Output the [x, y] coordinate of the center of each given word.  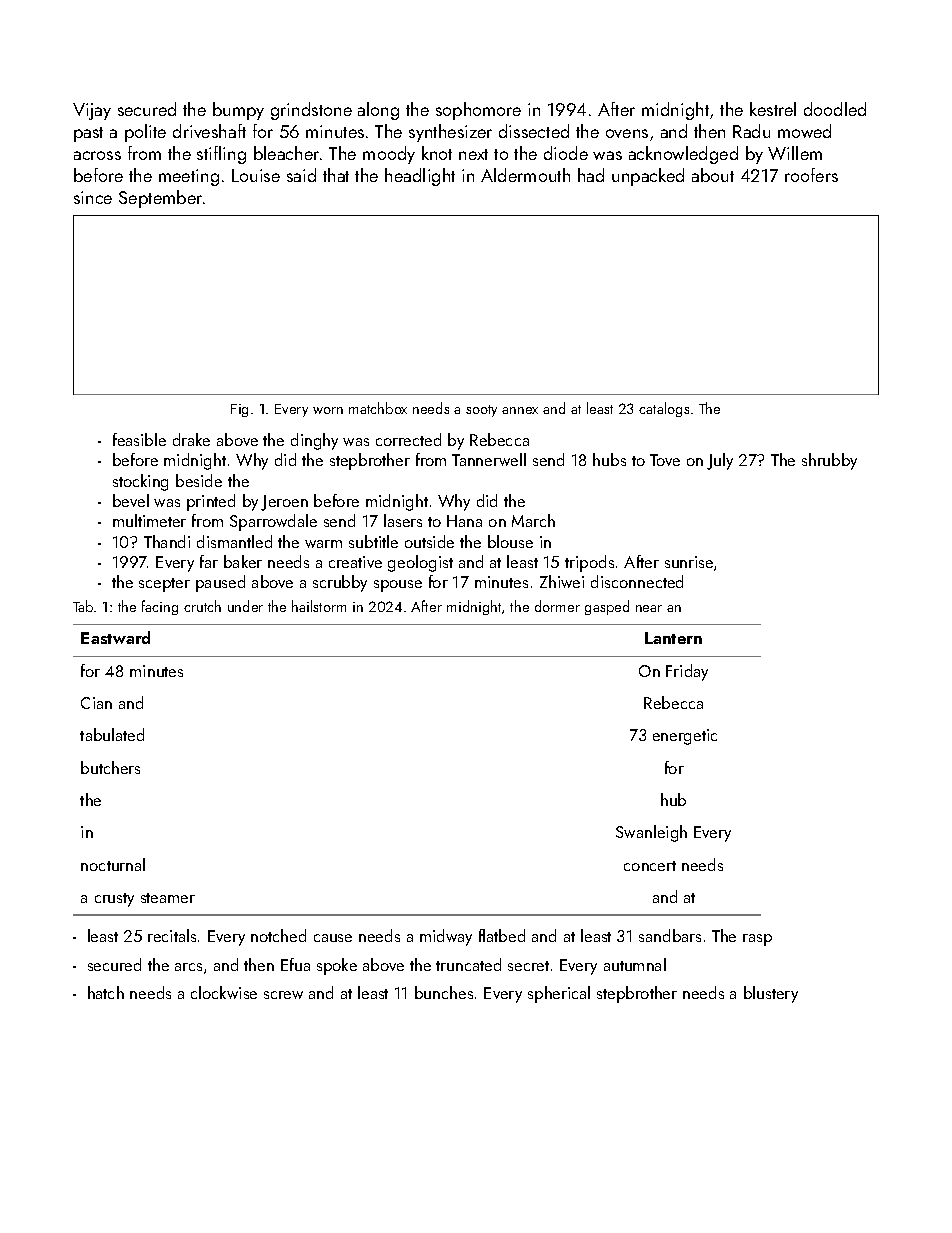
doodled [835, 109]
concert [650, 866]
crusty [114, 900]
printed [211, 502]
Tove [665, 460]
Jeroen [284, 503]
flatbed [502, 935]
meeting [189, 177]
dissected [534, 131]
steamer [168, 898]
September [160, 199]
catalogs [664, 409]
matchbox [378, 408]
